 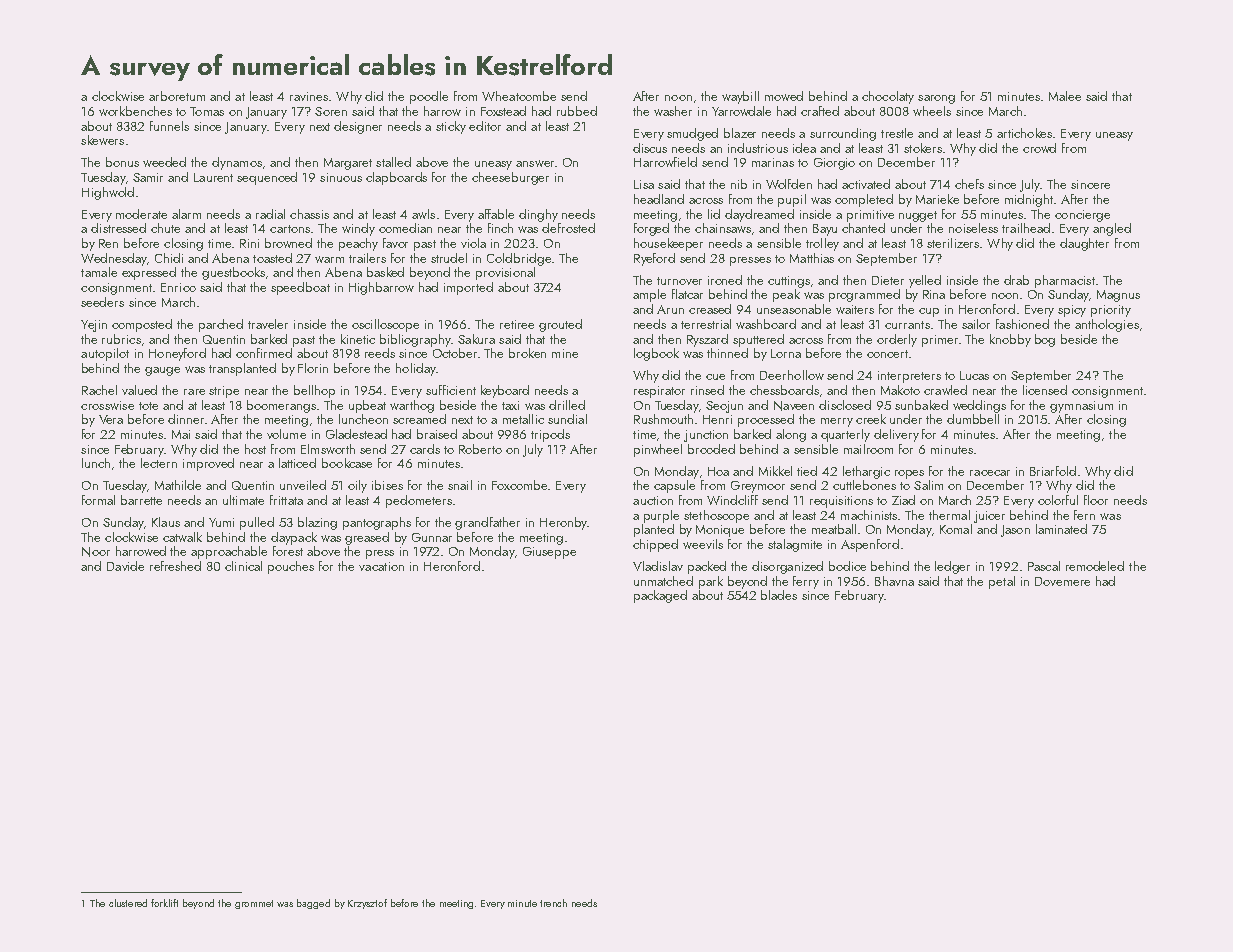 I want to click on Samir, so click(x=148, y=177).
